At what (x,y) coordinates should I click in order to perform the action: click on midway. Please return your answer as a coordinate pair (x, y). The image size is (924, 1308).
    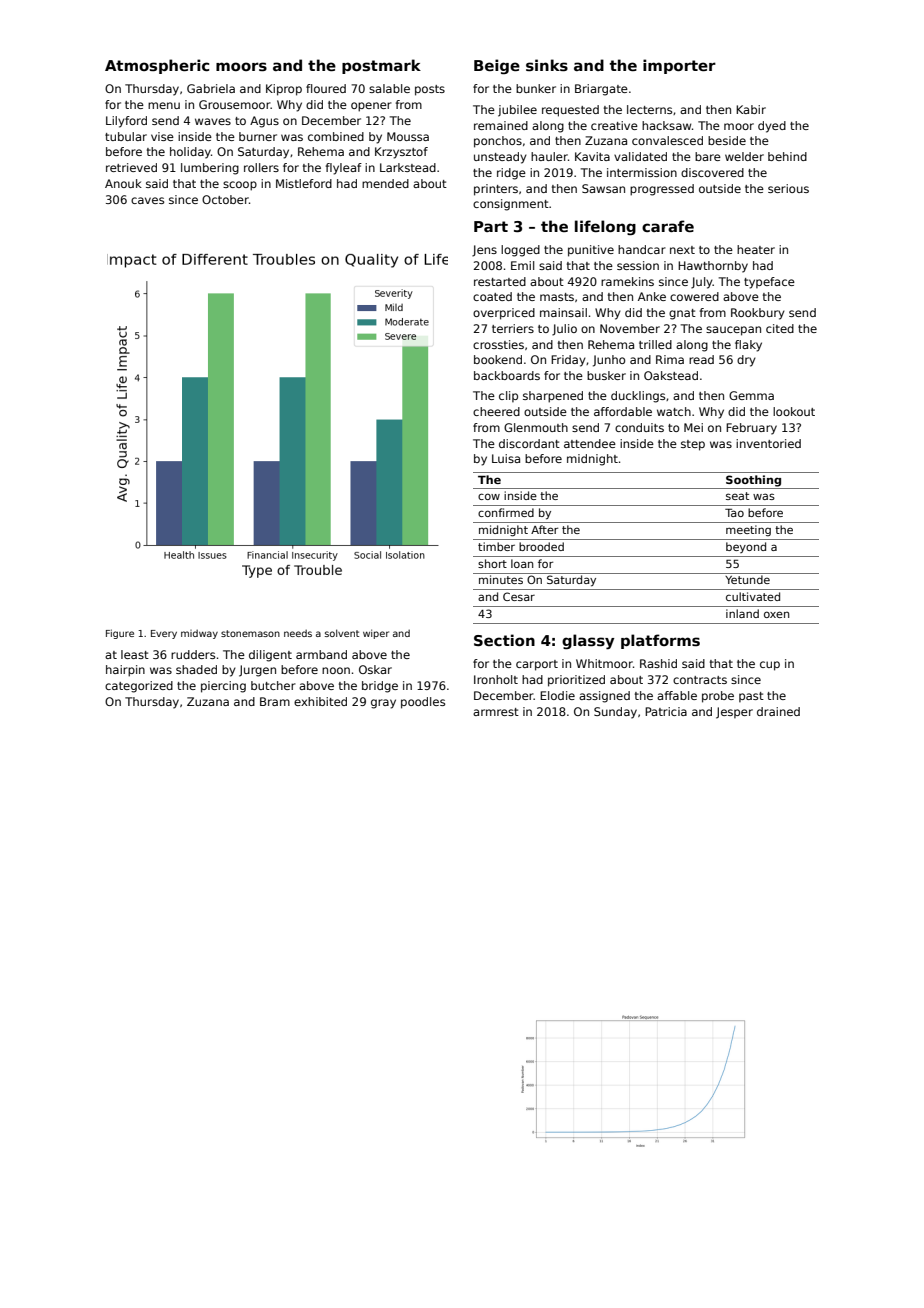
    Looking at the image, I should click on (199, 634).
